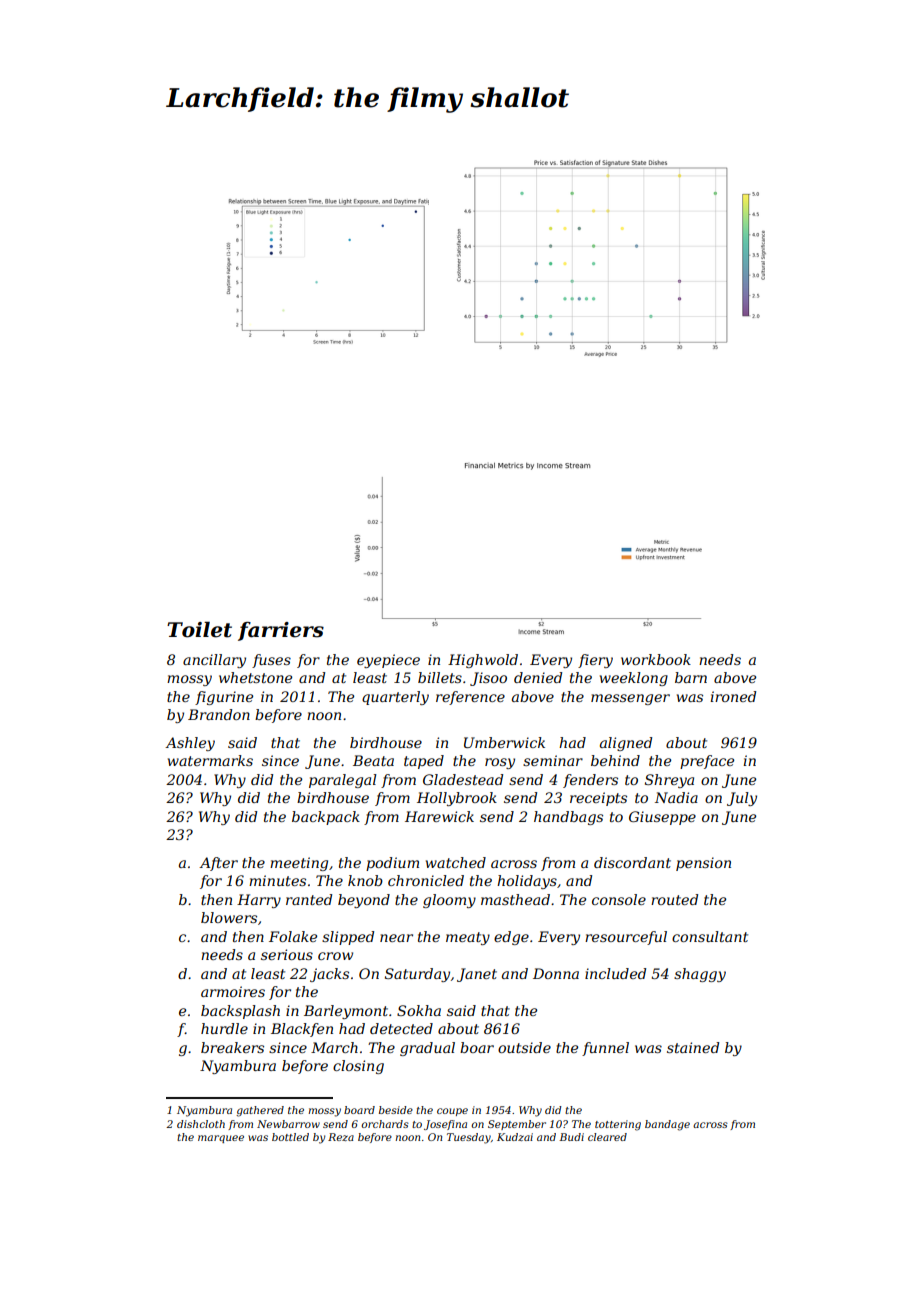 Image resolution: width=924 pixels, height=1311 pixels. What do you see at coordinates (674, 899) in the document?
I see `routed` at bounding box center [674, 899].
